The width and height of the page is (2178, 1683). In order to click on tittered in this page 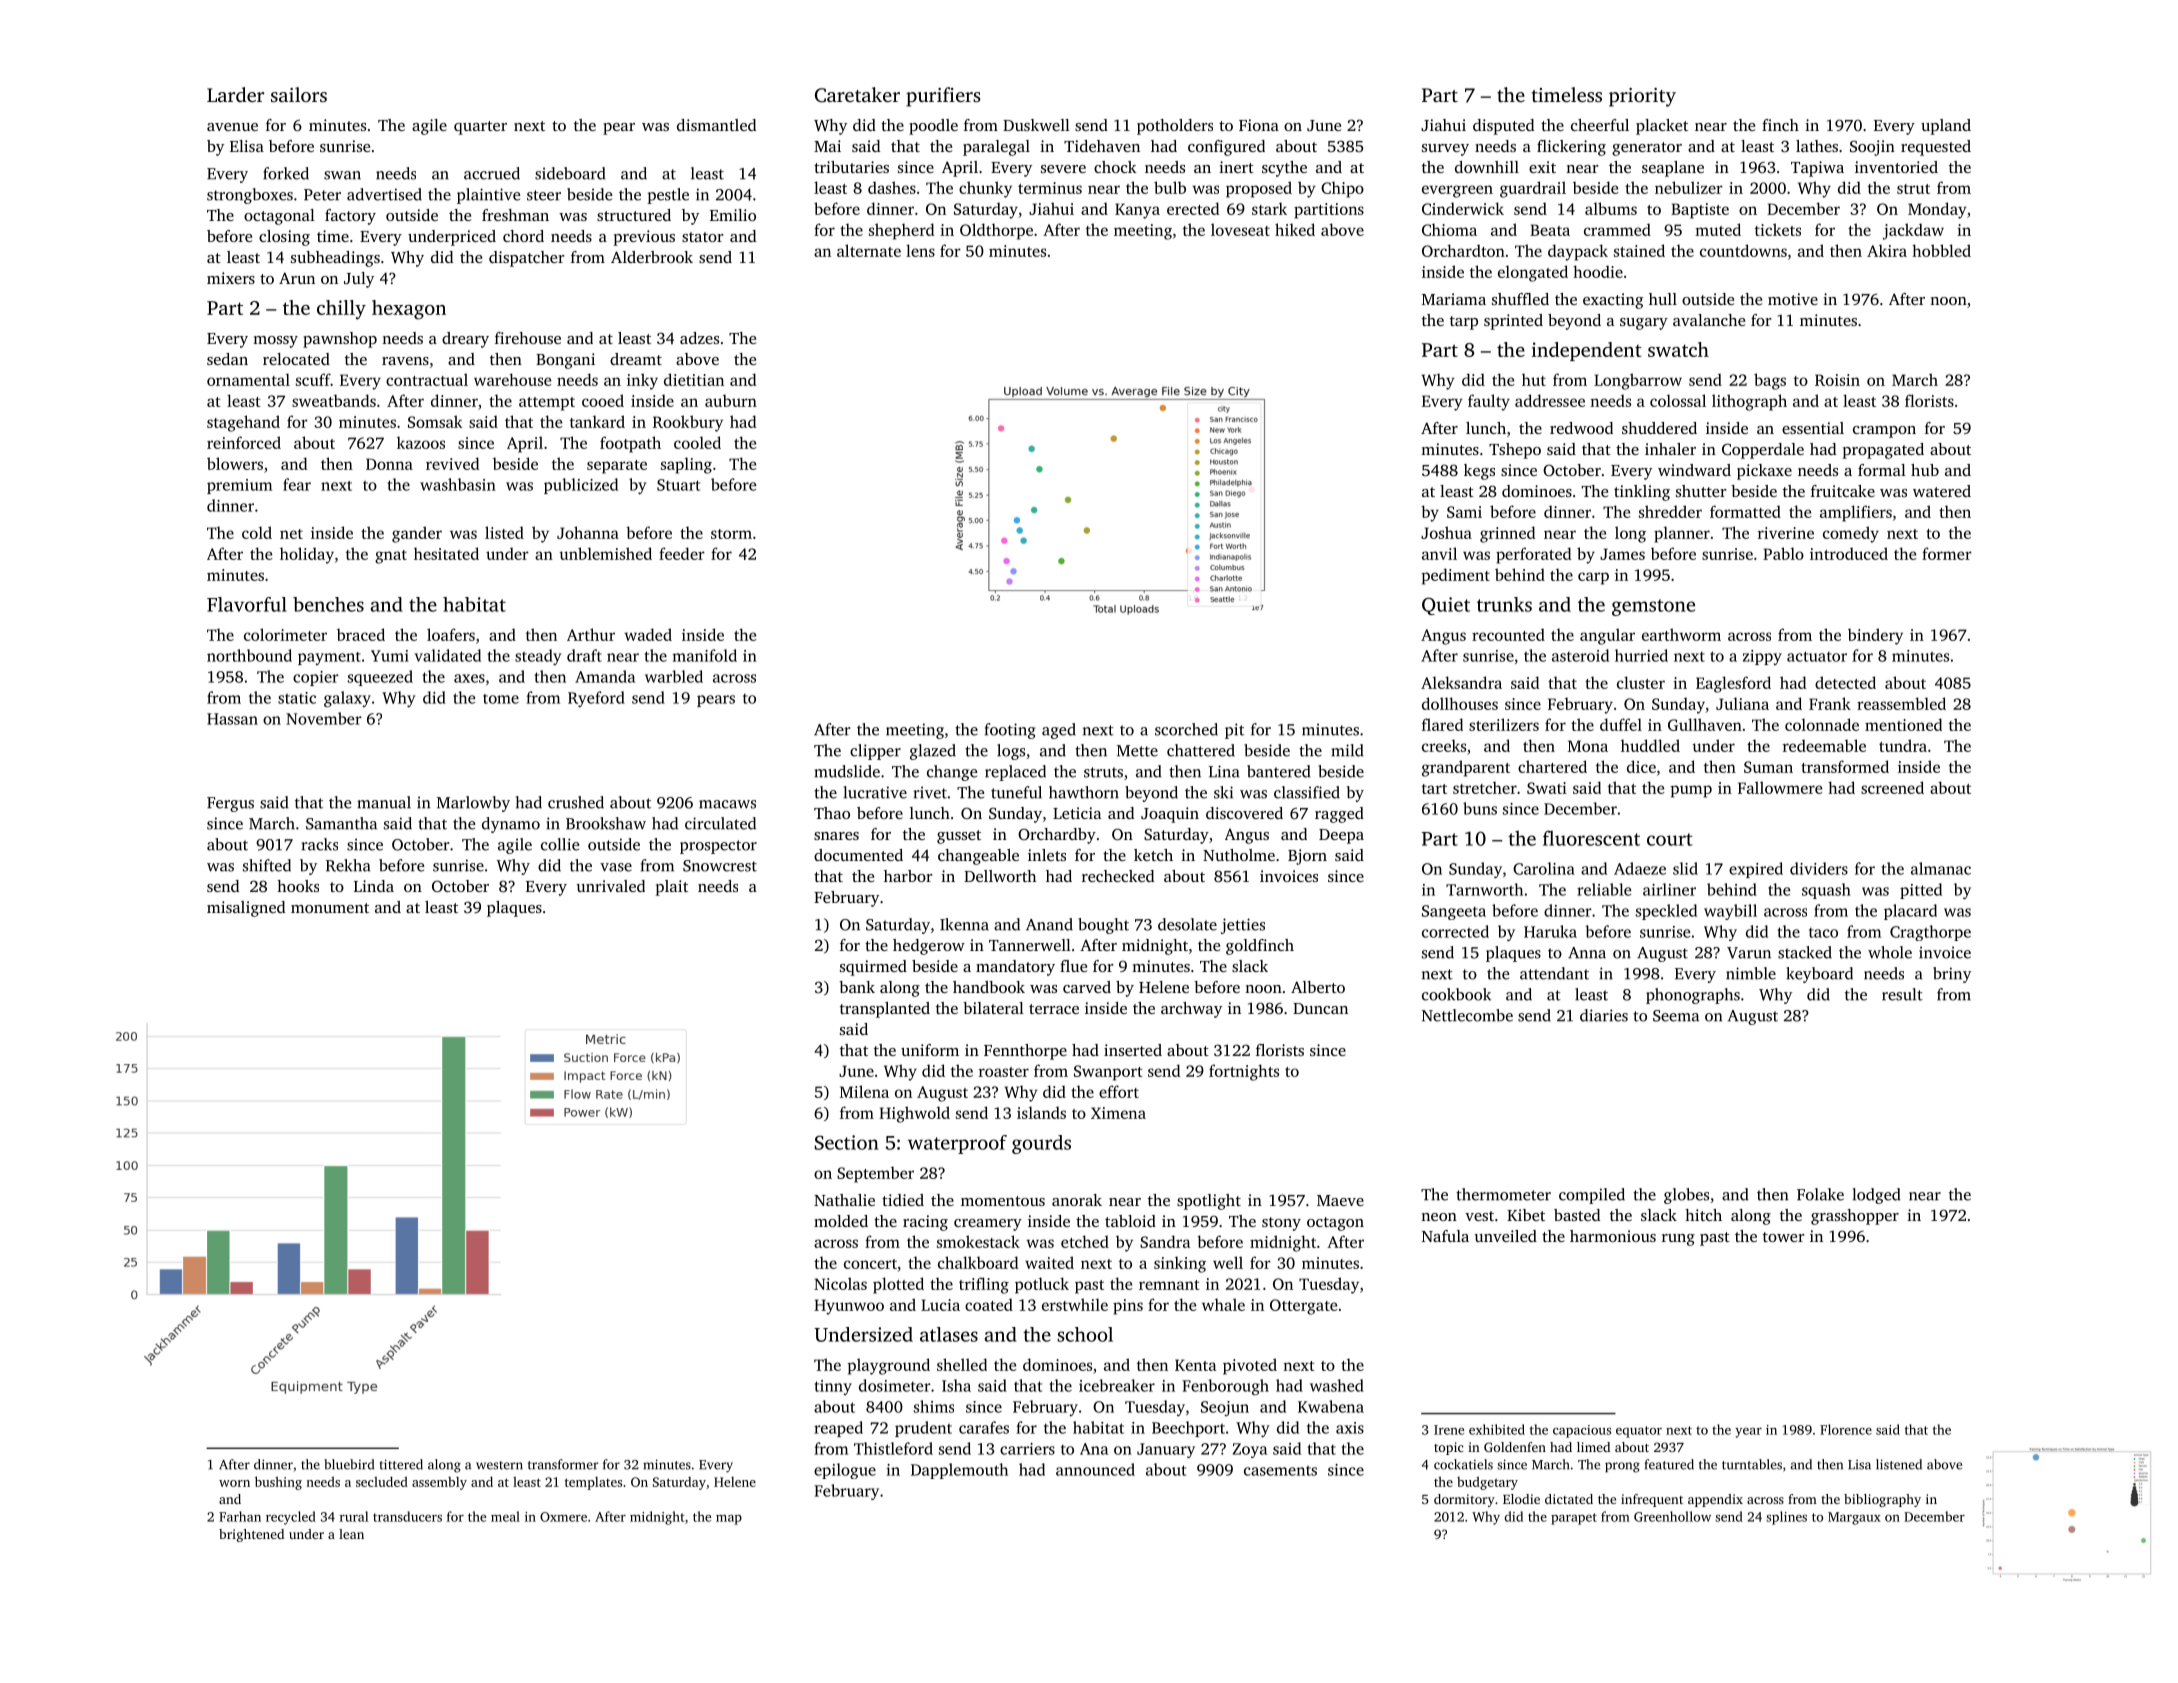, I will do `click(401, 1464)`.
